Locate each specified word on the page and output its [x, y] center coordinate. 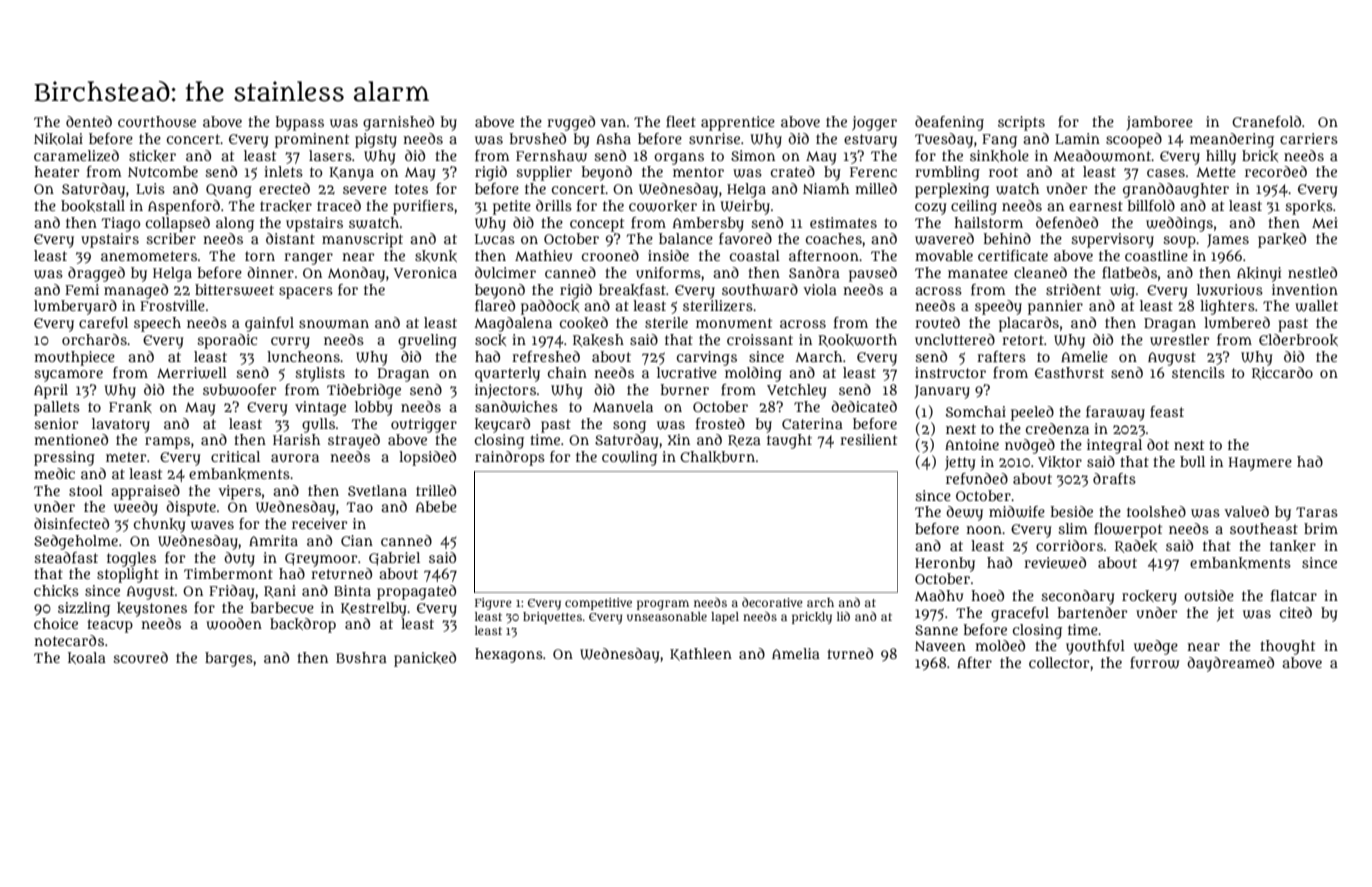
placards [1029, 324]
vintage [320, 408]
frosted [720, 423]
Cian [357, 540]
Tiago [120, 224]
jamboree [1159, 123]
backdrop [303, 625]
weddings [1179, 224]
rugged [571, 123]
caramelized [76, 156]
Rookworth [857, 340]
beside [1072, 511]
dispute [191, 508]
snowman [334, 324]
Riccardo [1282, 373]
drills [554, 205]
